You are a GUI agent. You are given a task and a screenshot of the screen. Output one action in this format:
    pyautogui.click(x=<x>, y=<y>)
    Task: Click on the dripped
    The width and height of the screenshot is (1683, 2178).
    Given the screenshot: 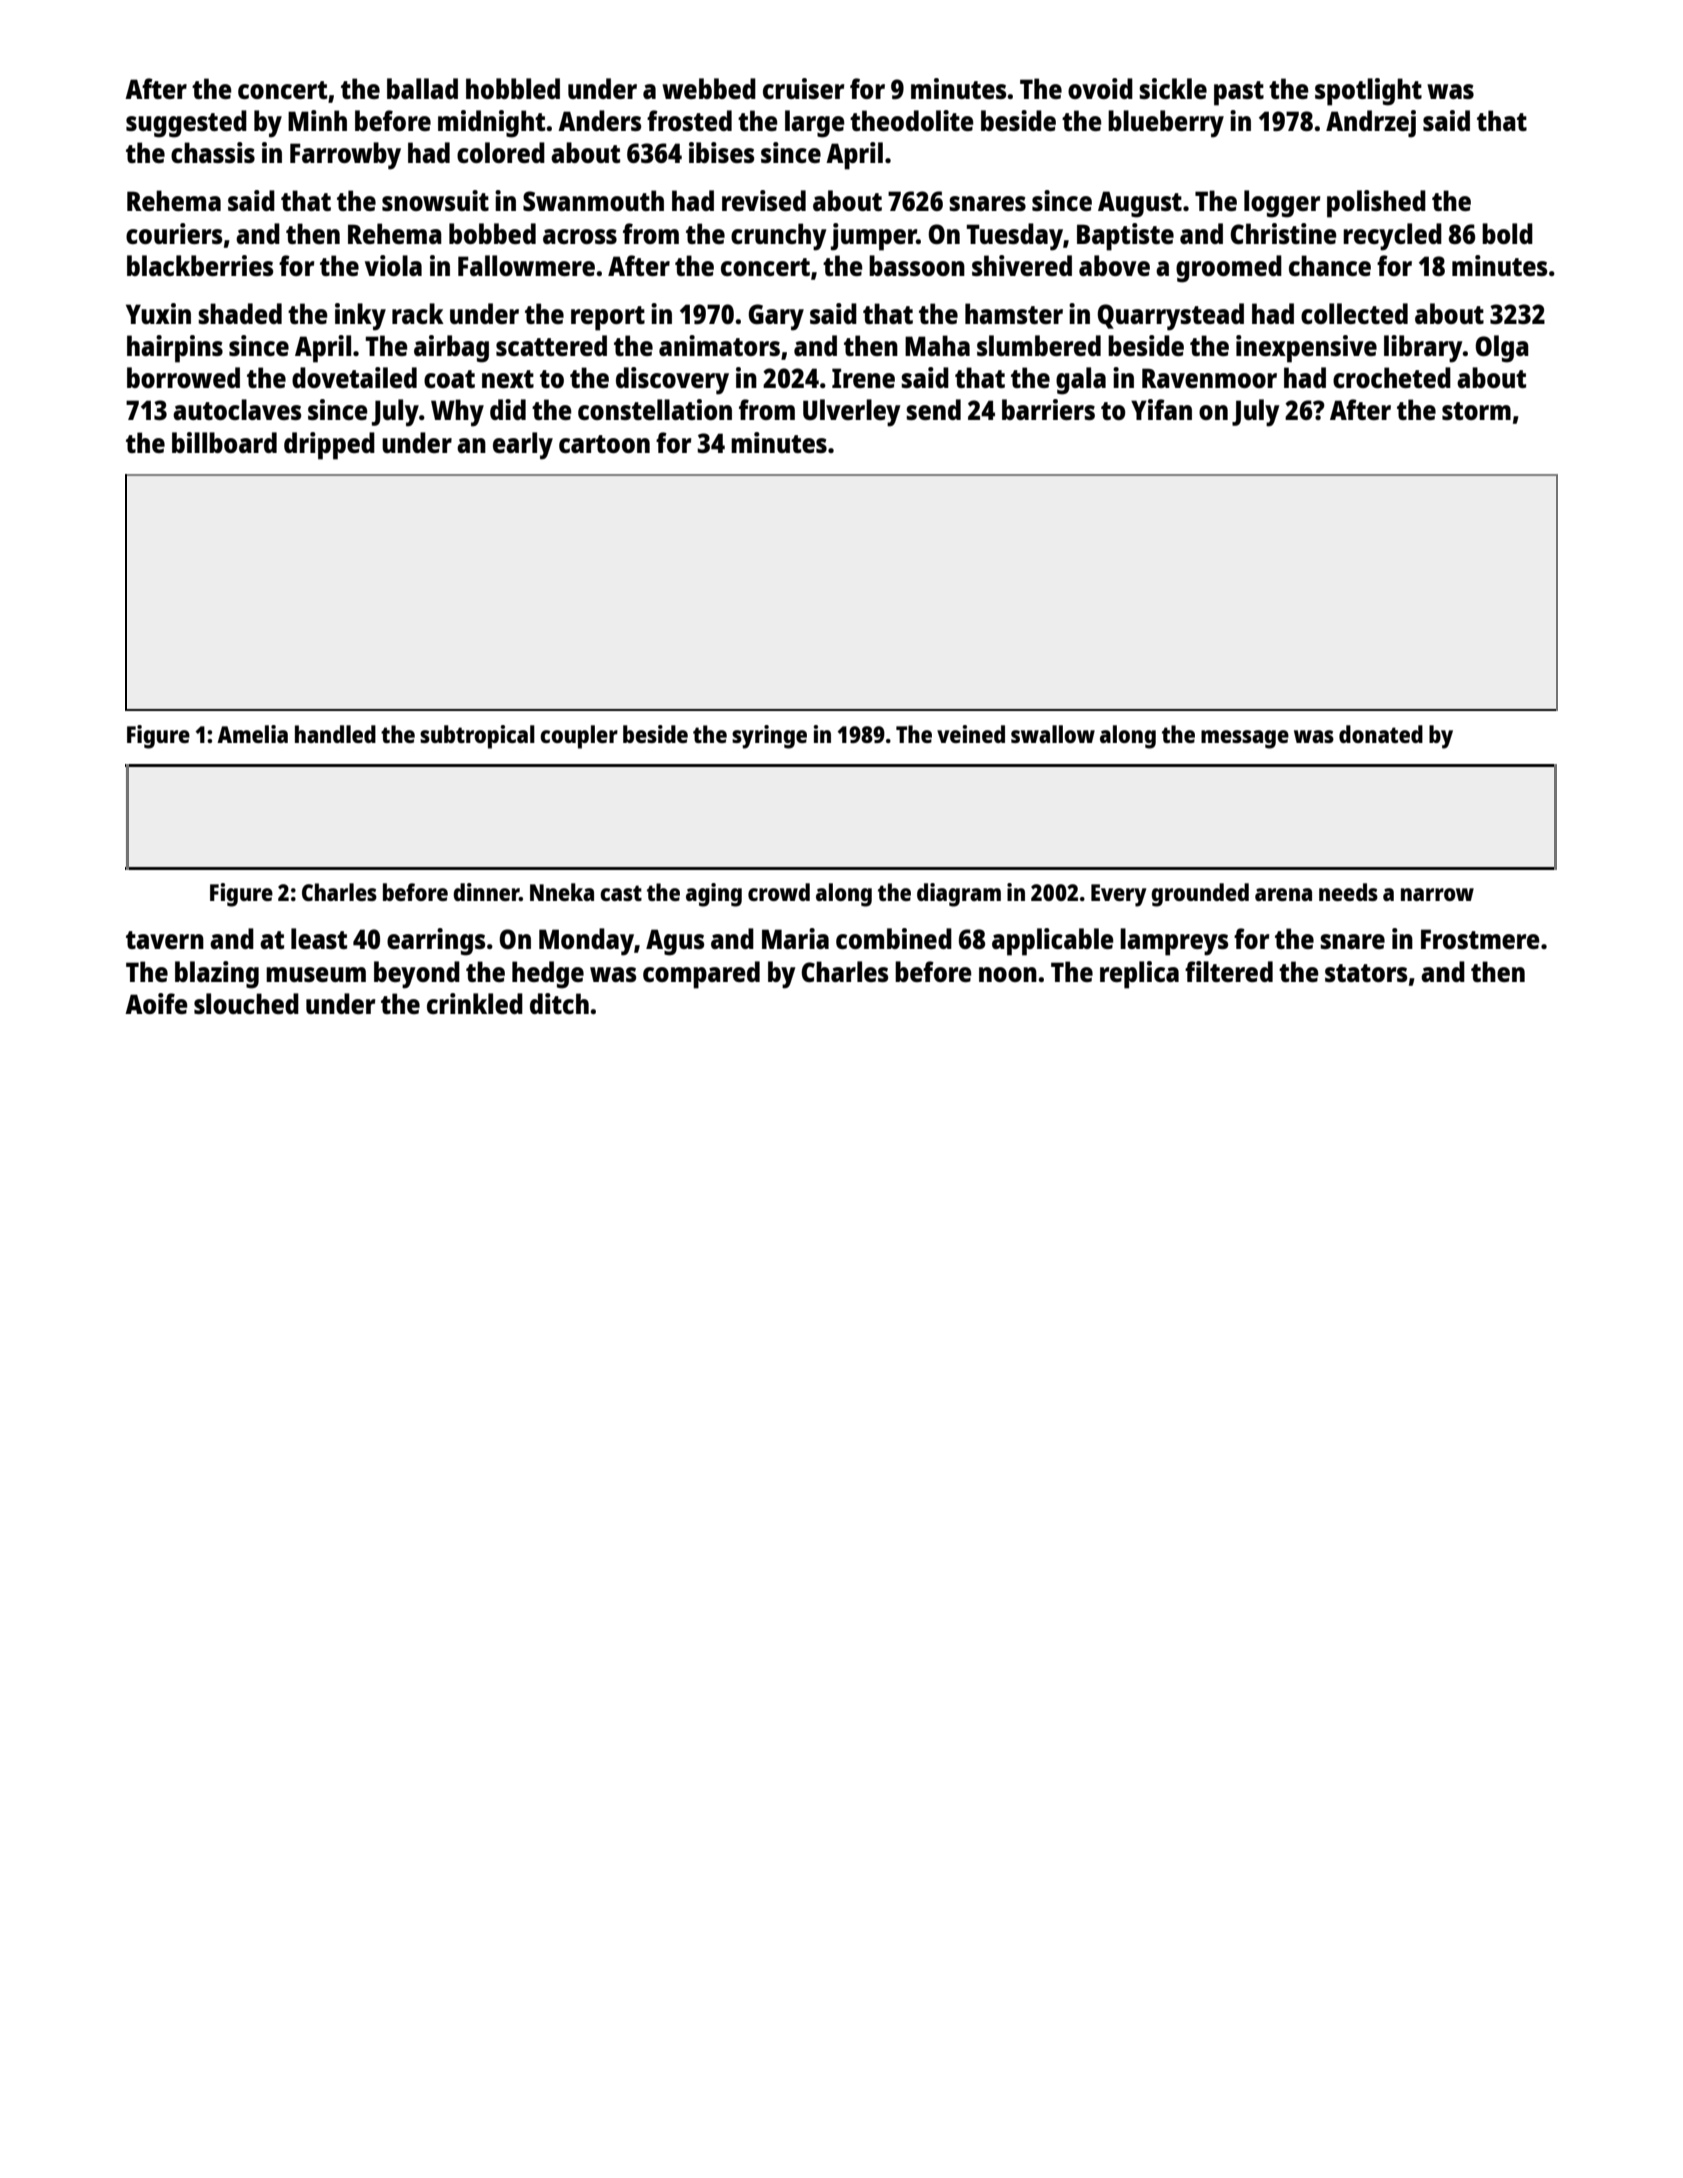 What is the action you would take?
    pyautogui.click(x=329, y=446)
